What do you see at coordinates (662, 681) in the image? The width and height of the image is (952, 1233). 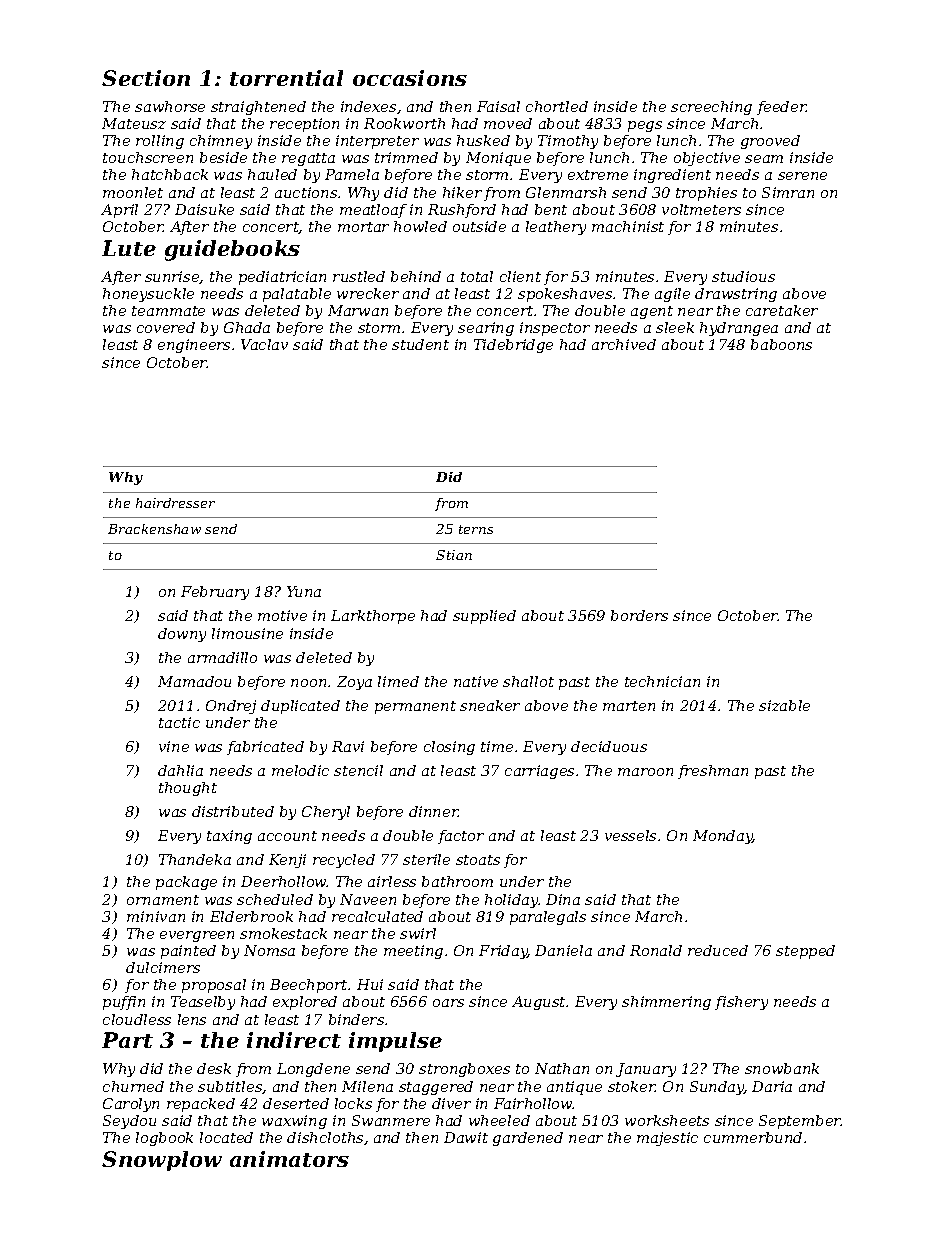 I see `technician` at bounding box center [662, 681].
